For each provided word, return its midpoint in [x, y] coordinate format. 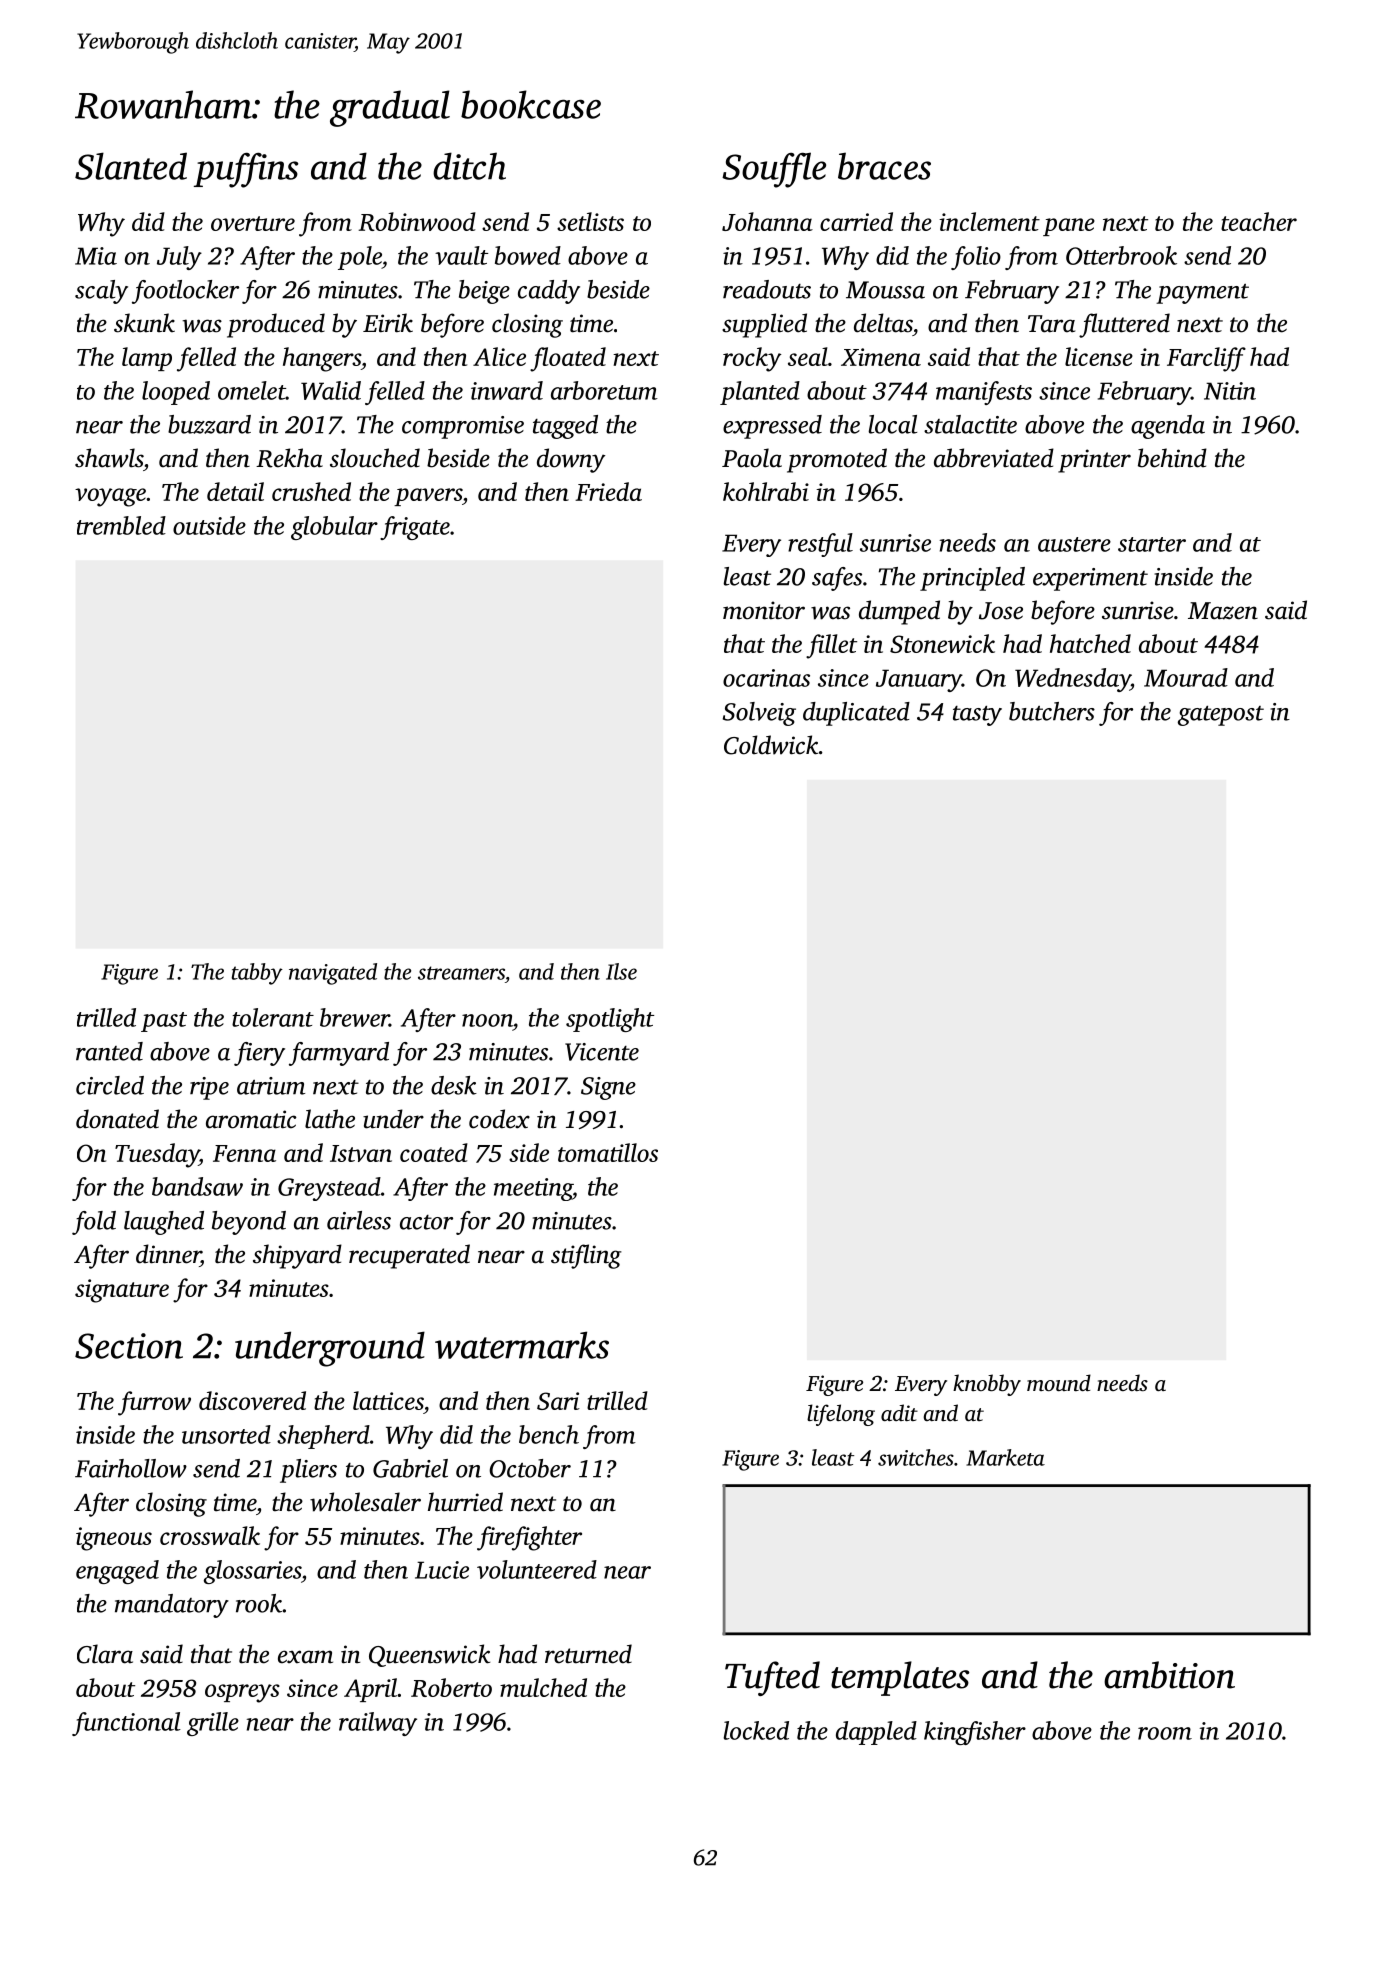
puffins [246, 170]
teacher [1259, 221]
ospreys [242, 1693]
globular [334, 528]
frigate [415, 528]
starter [1152, 544]
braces [884, 166]
